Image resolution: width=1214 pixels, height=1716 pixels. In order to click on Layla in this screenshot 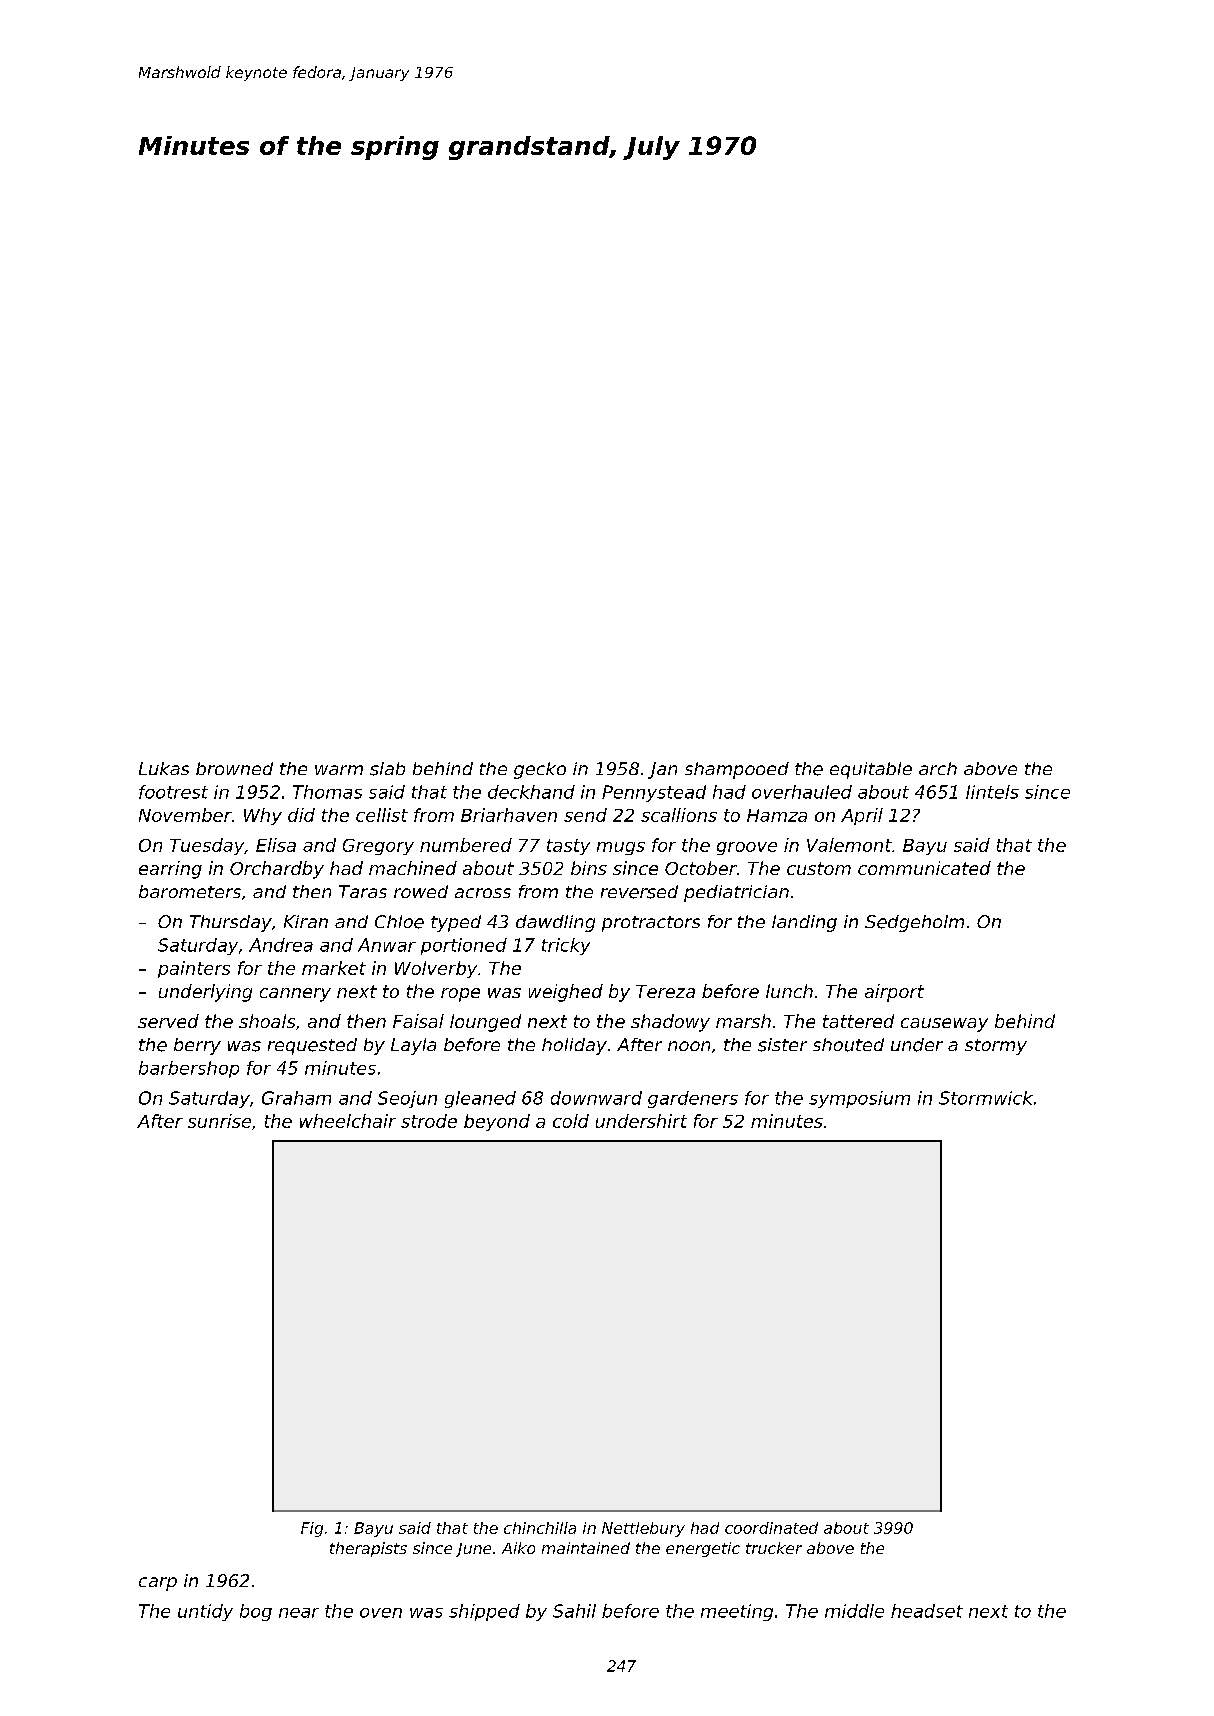, I will do `click(413, 1046)`.
